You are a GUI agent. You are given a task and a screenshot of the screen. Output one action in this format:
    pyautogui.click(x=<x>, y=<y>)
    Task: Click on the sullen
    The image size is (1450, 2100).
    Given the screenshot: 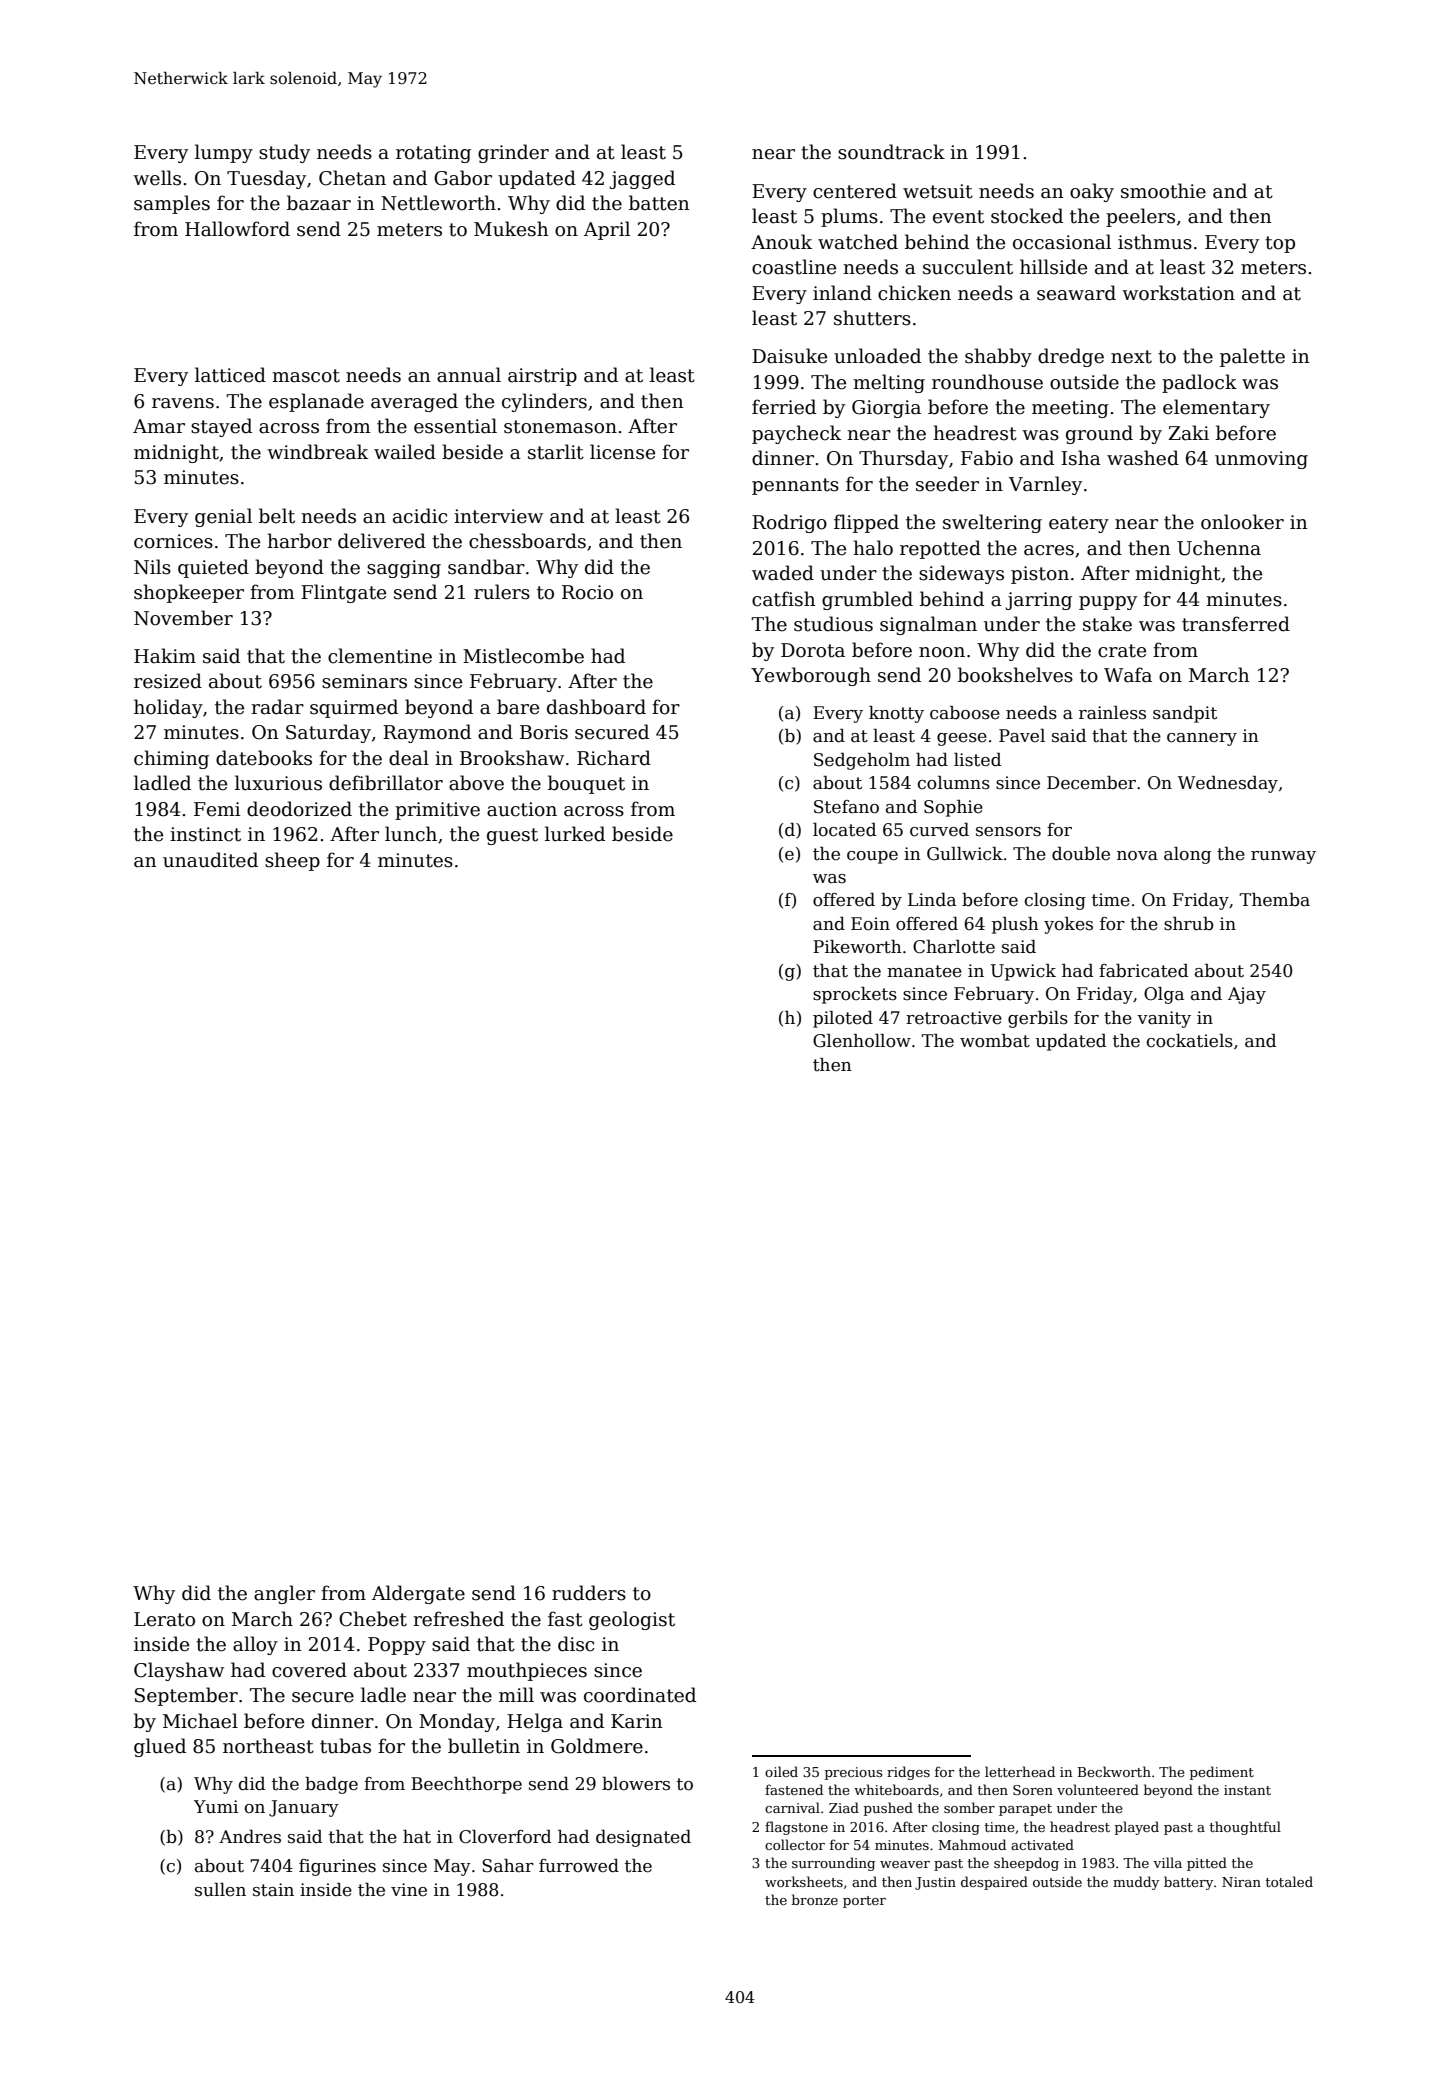 What is the action you would take?
    pyautogui.click(x=220, y=1890)
